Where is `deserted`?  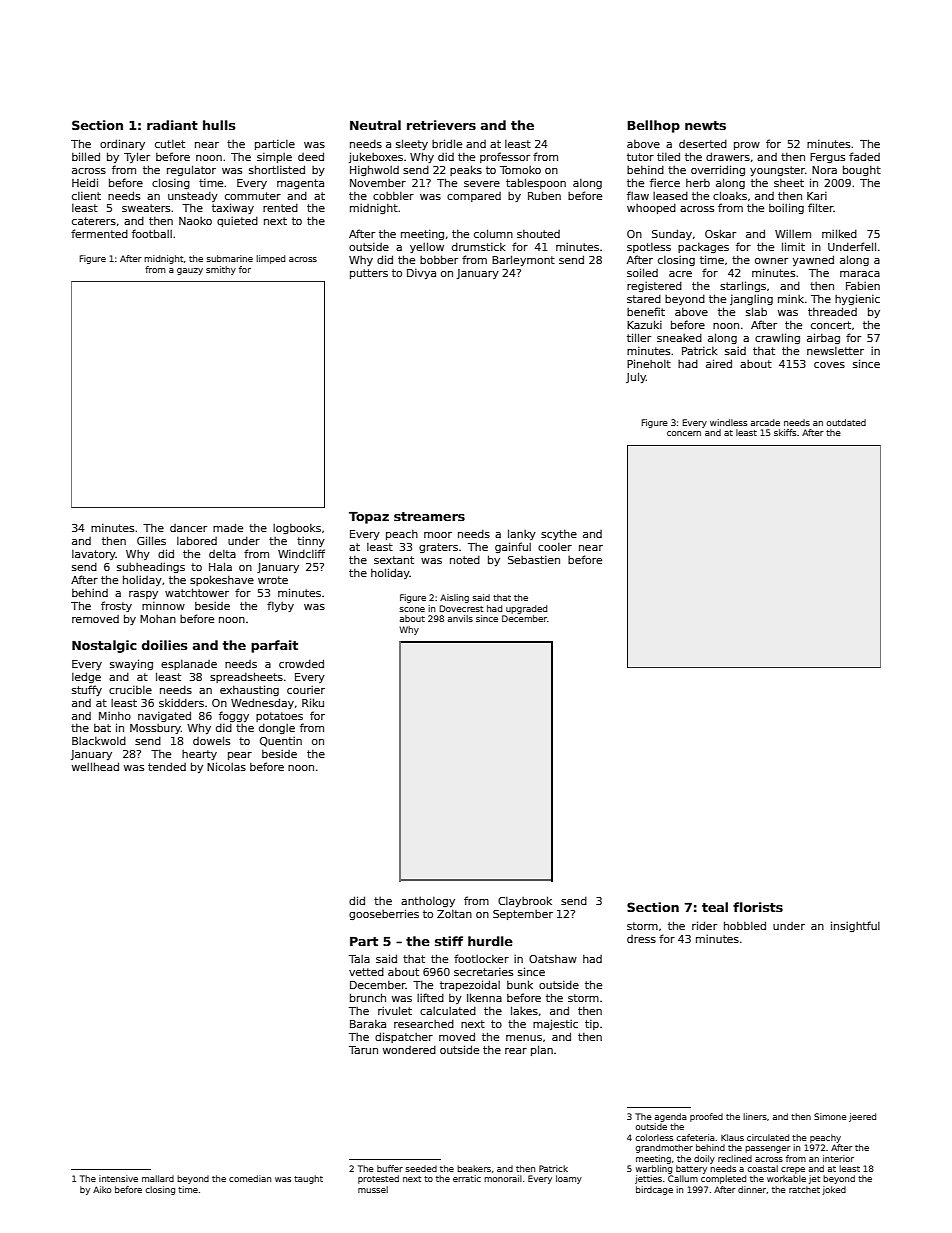 deserted is located at coordinates (703, 143).
